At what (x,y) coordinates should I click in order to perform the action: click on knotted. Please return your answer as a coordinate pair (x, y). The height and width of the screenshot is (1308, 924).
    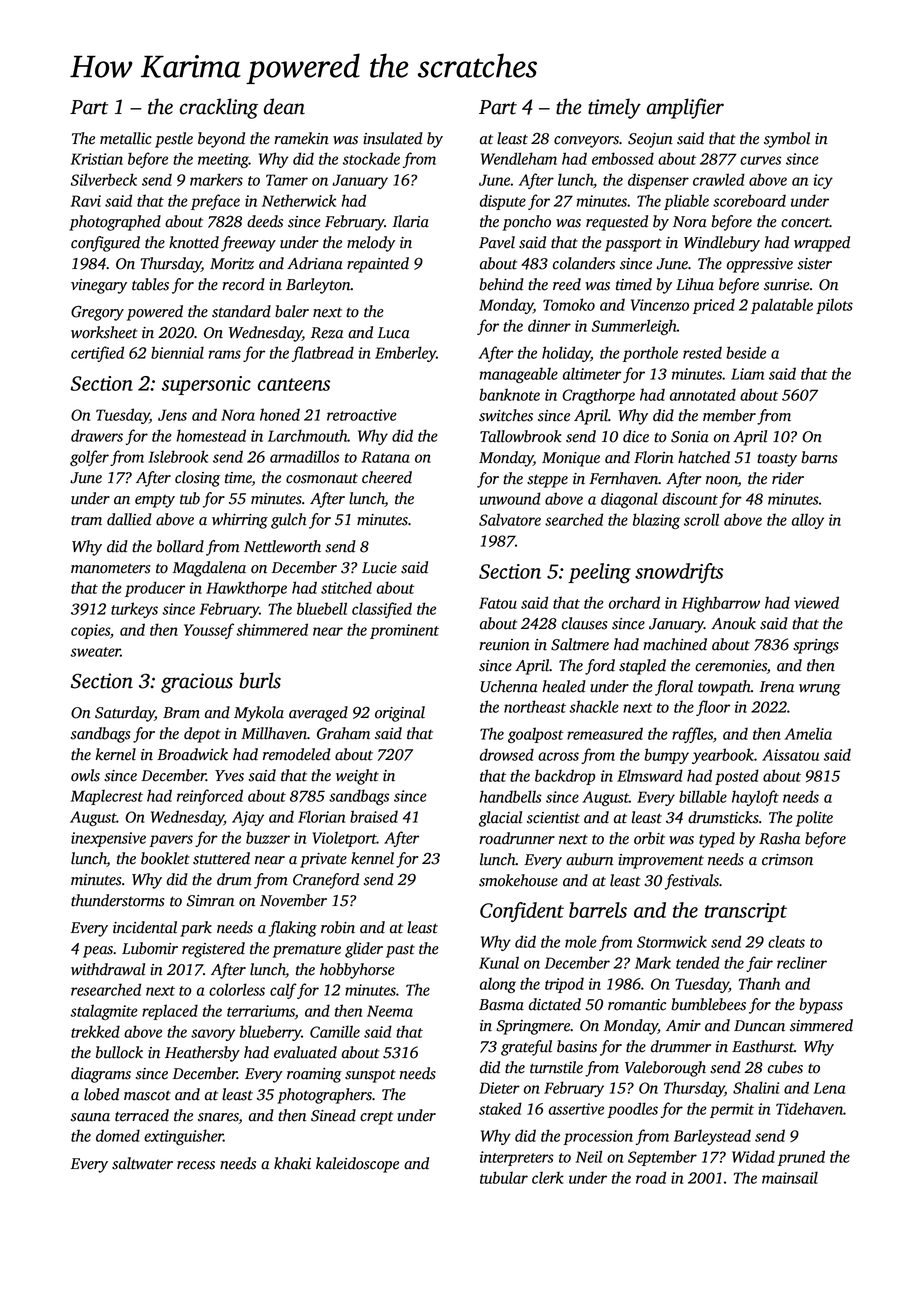
    Looking at the image, I should click on (194, 242).
